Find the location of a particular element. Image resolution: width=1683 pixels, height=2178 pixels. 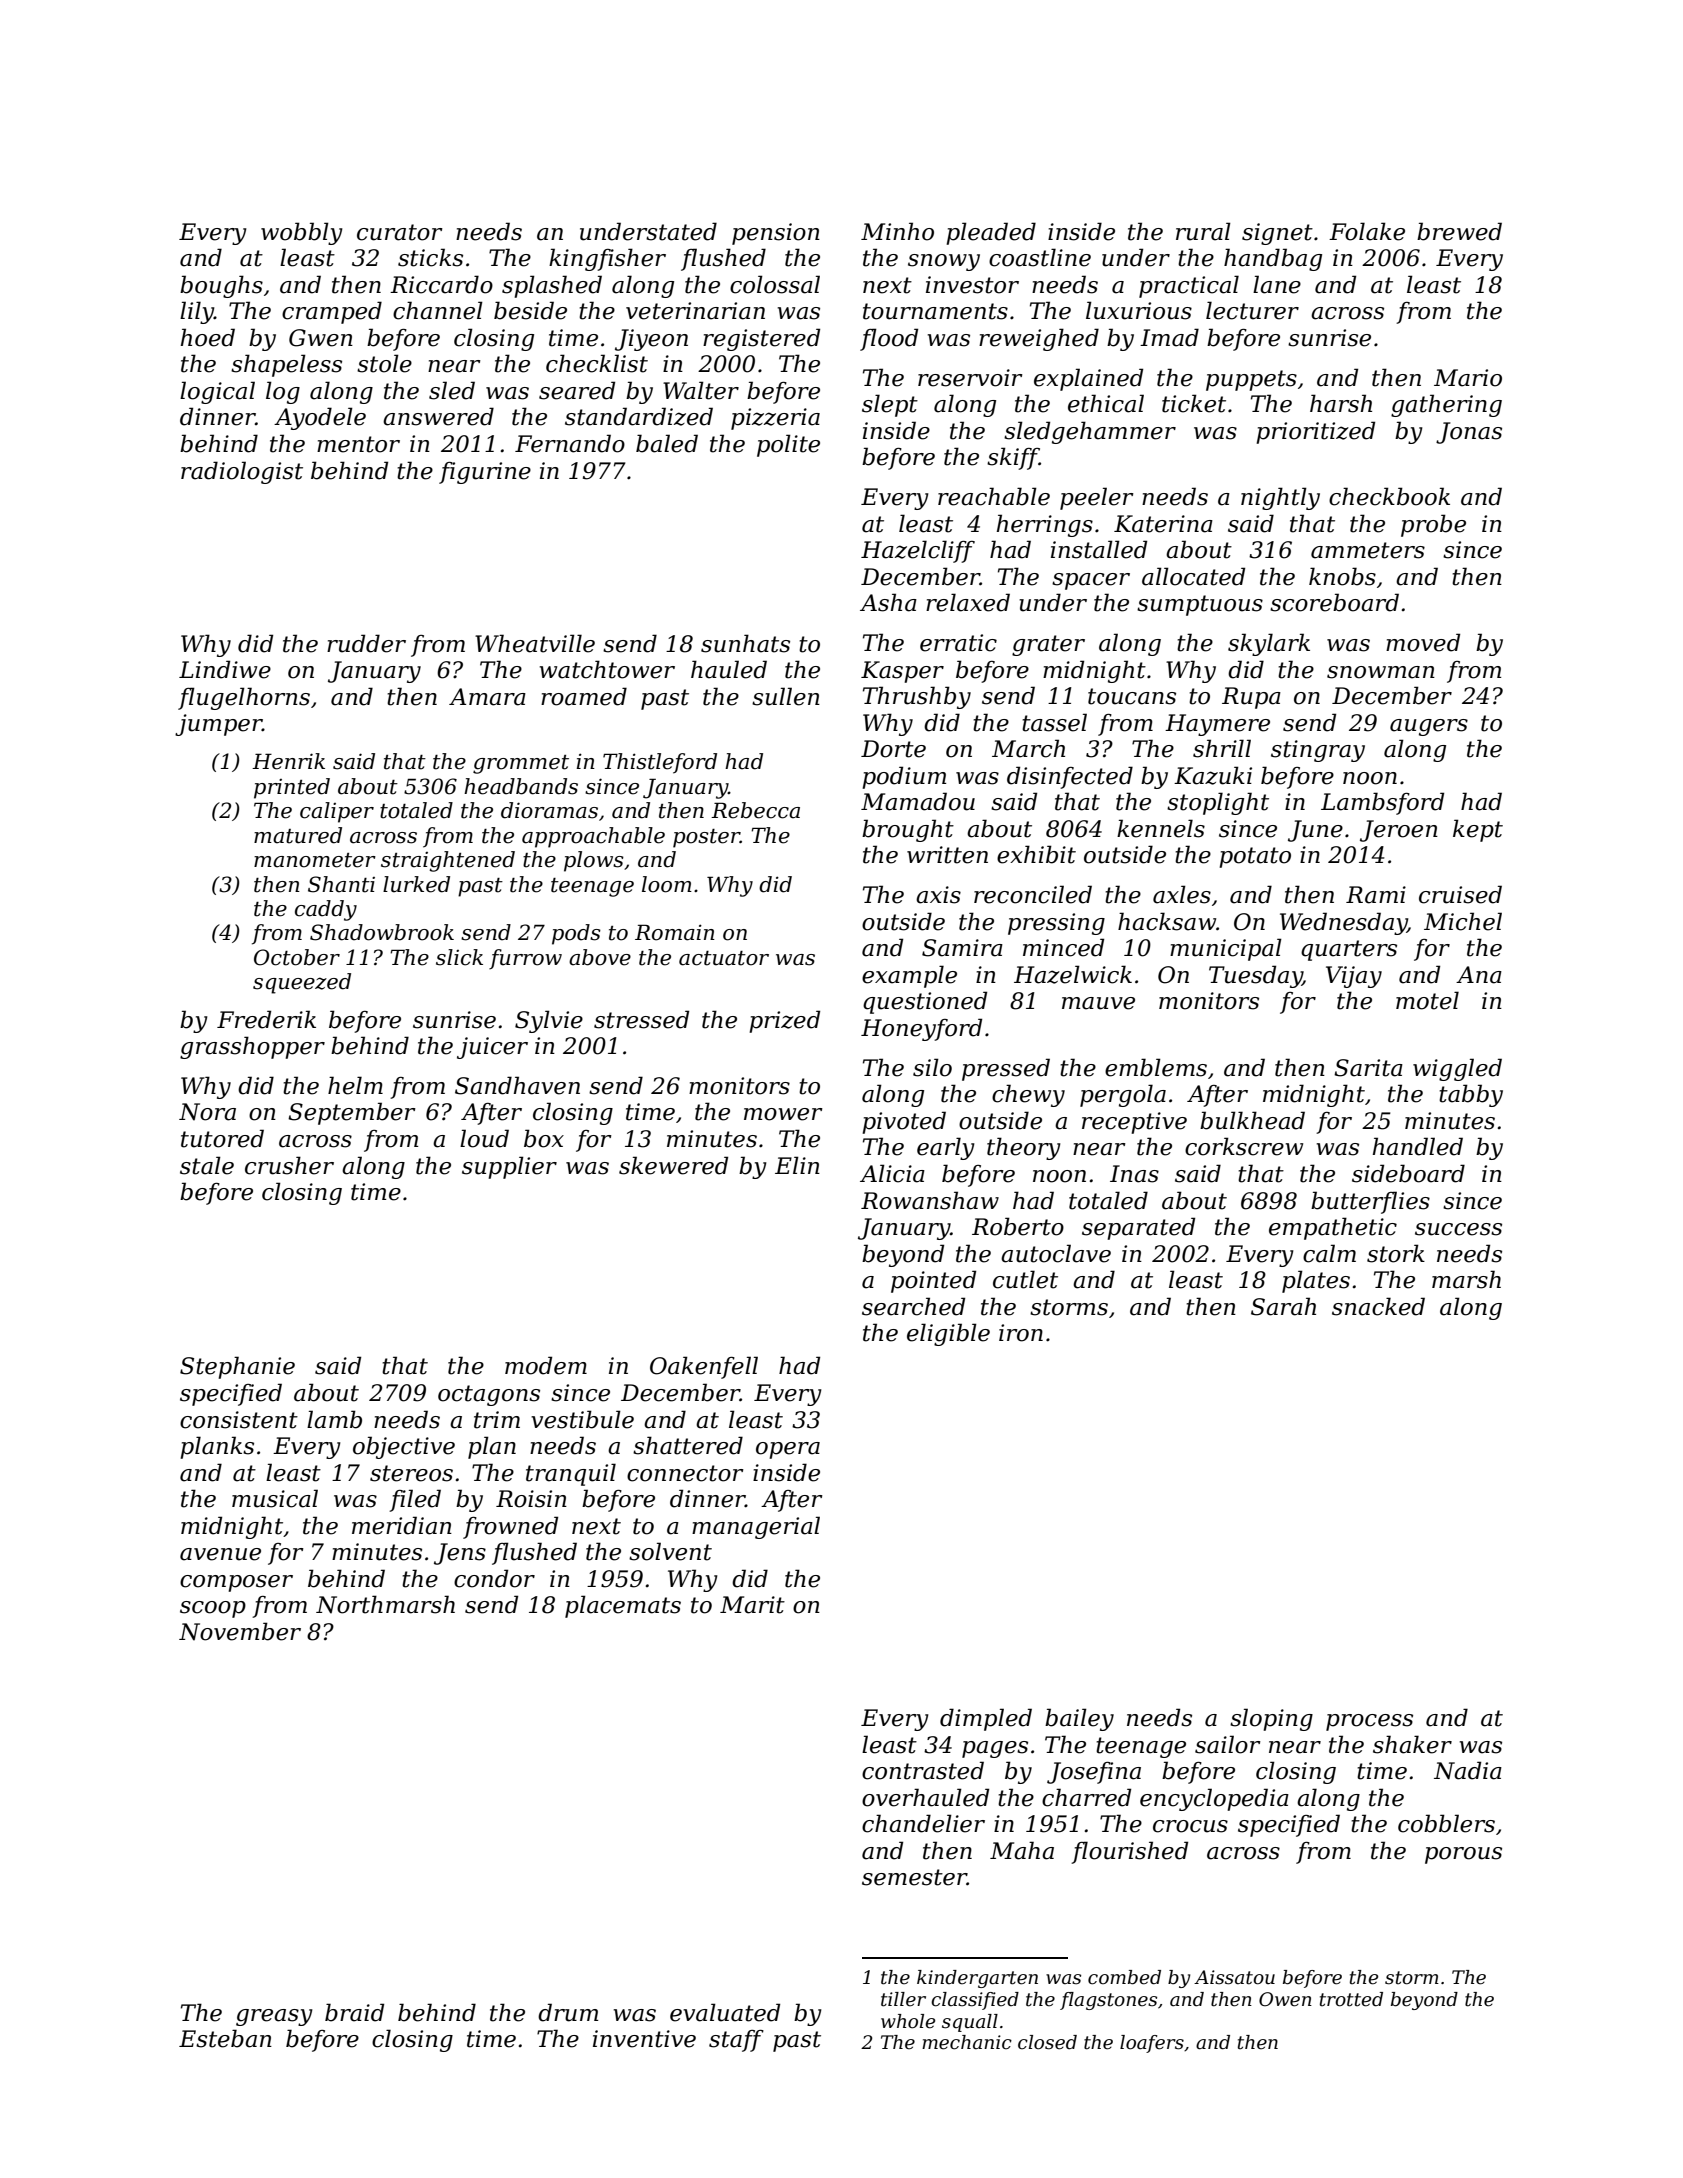

greasy is located at coordinates (274, 2017).
